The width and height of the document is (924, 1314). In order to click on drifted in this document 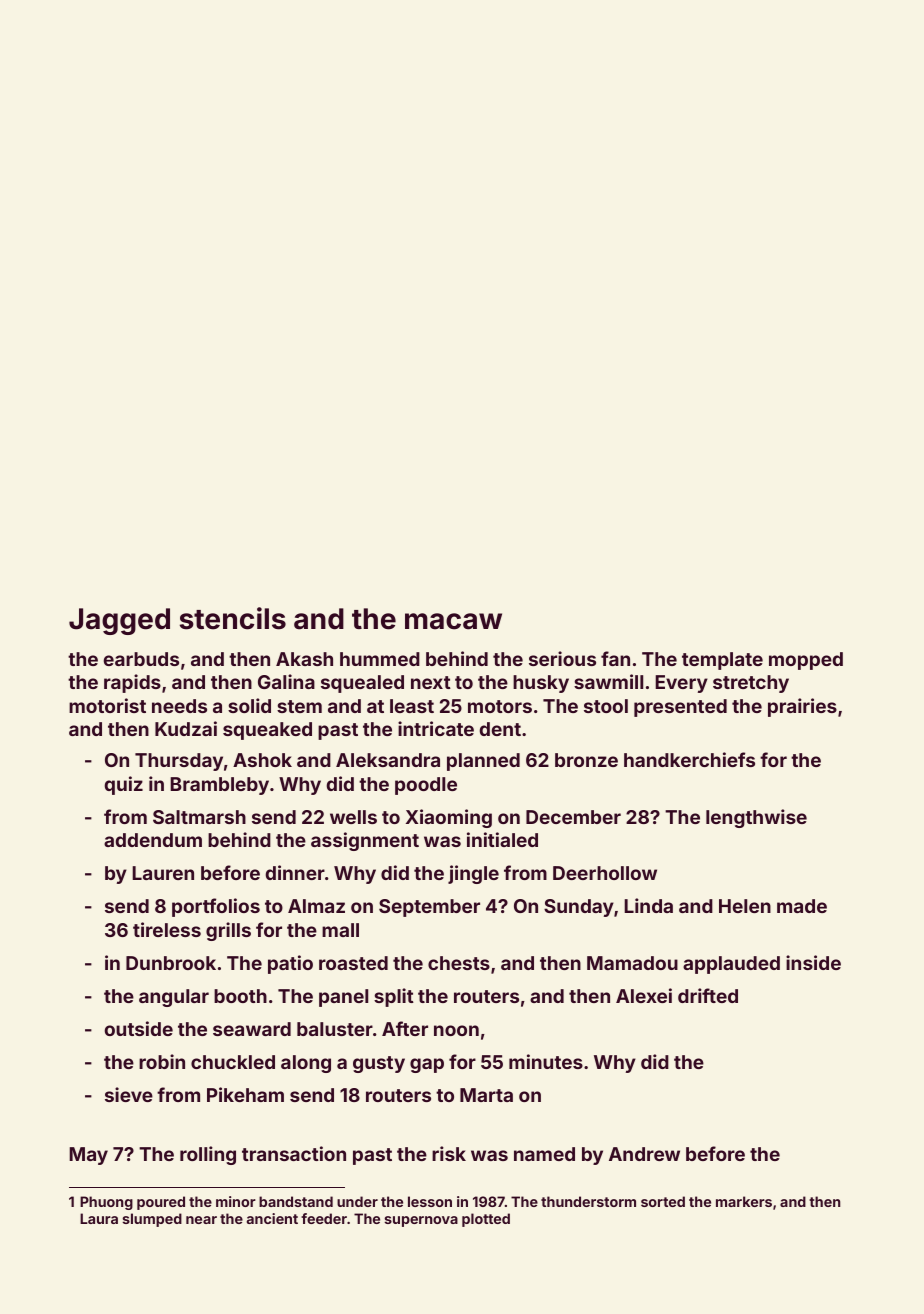, I will do `click(708, 995)`.
